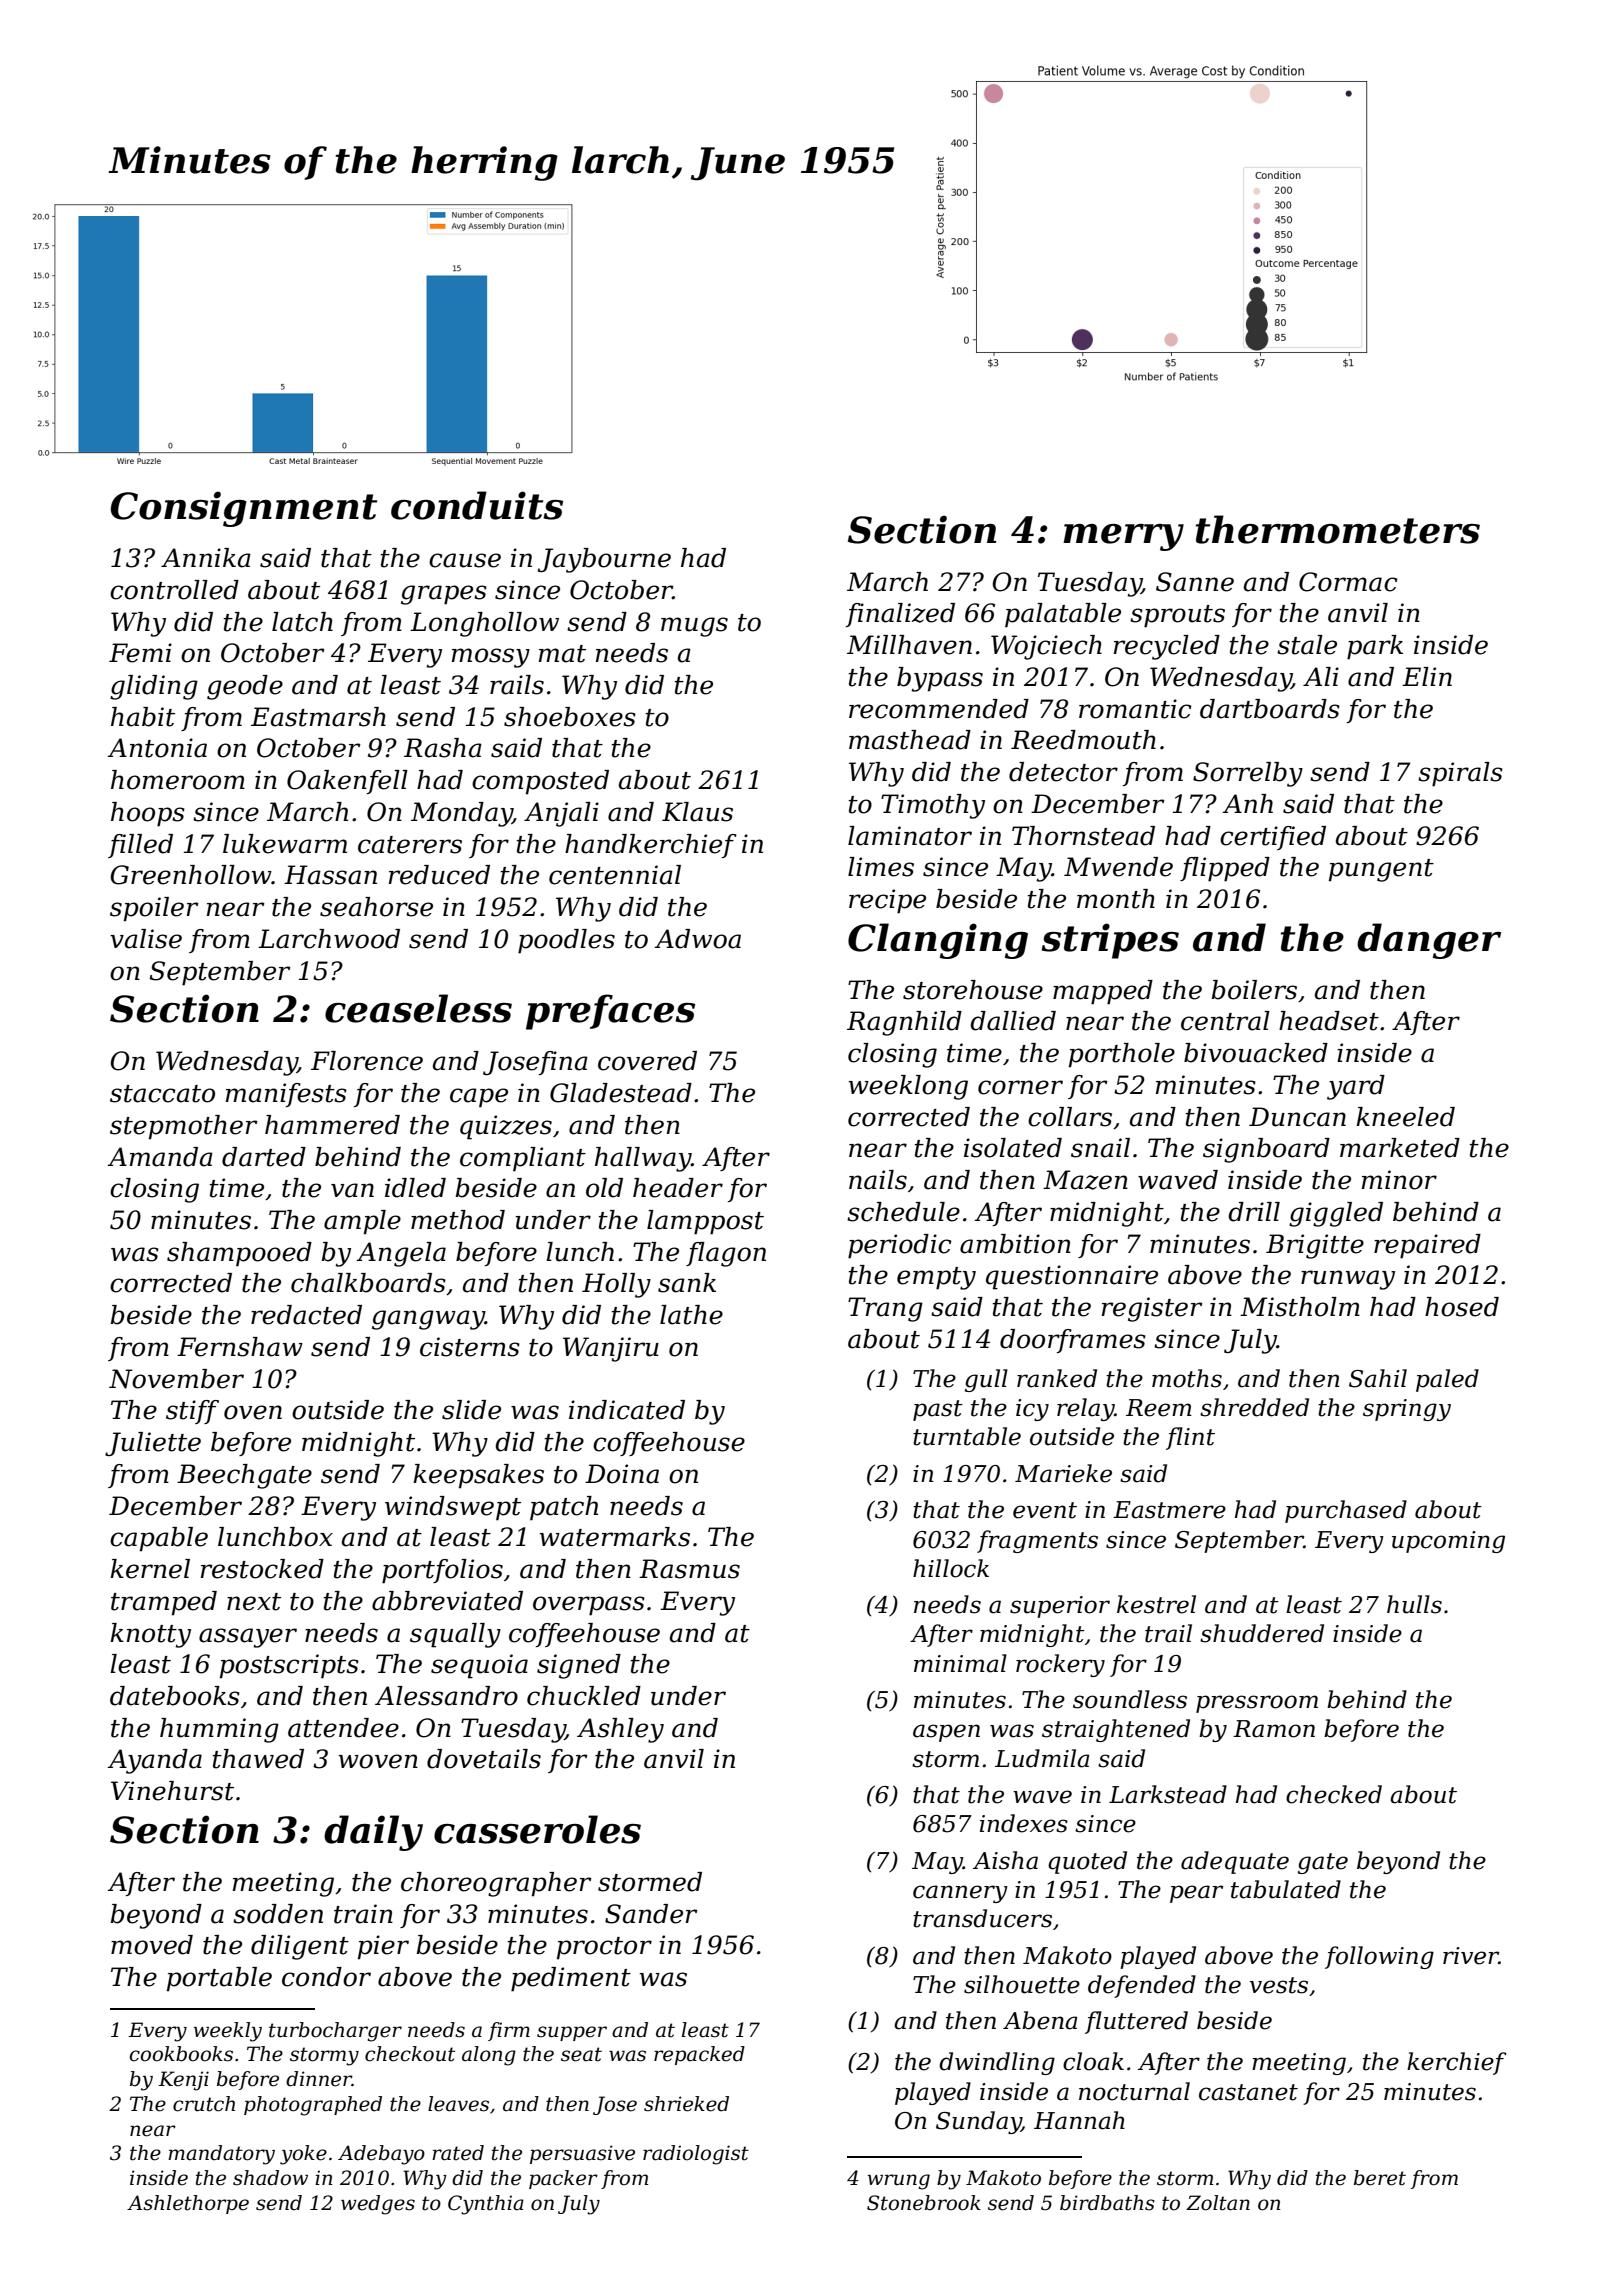 This screenshot has height=2292, width=1620. What do you see at coordinates (910, 836) in the screenshot?
I see `laminator` at bounding box center [910, 836].
